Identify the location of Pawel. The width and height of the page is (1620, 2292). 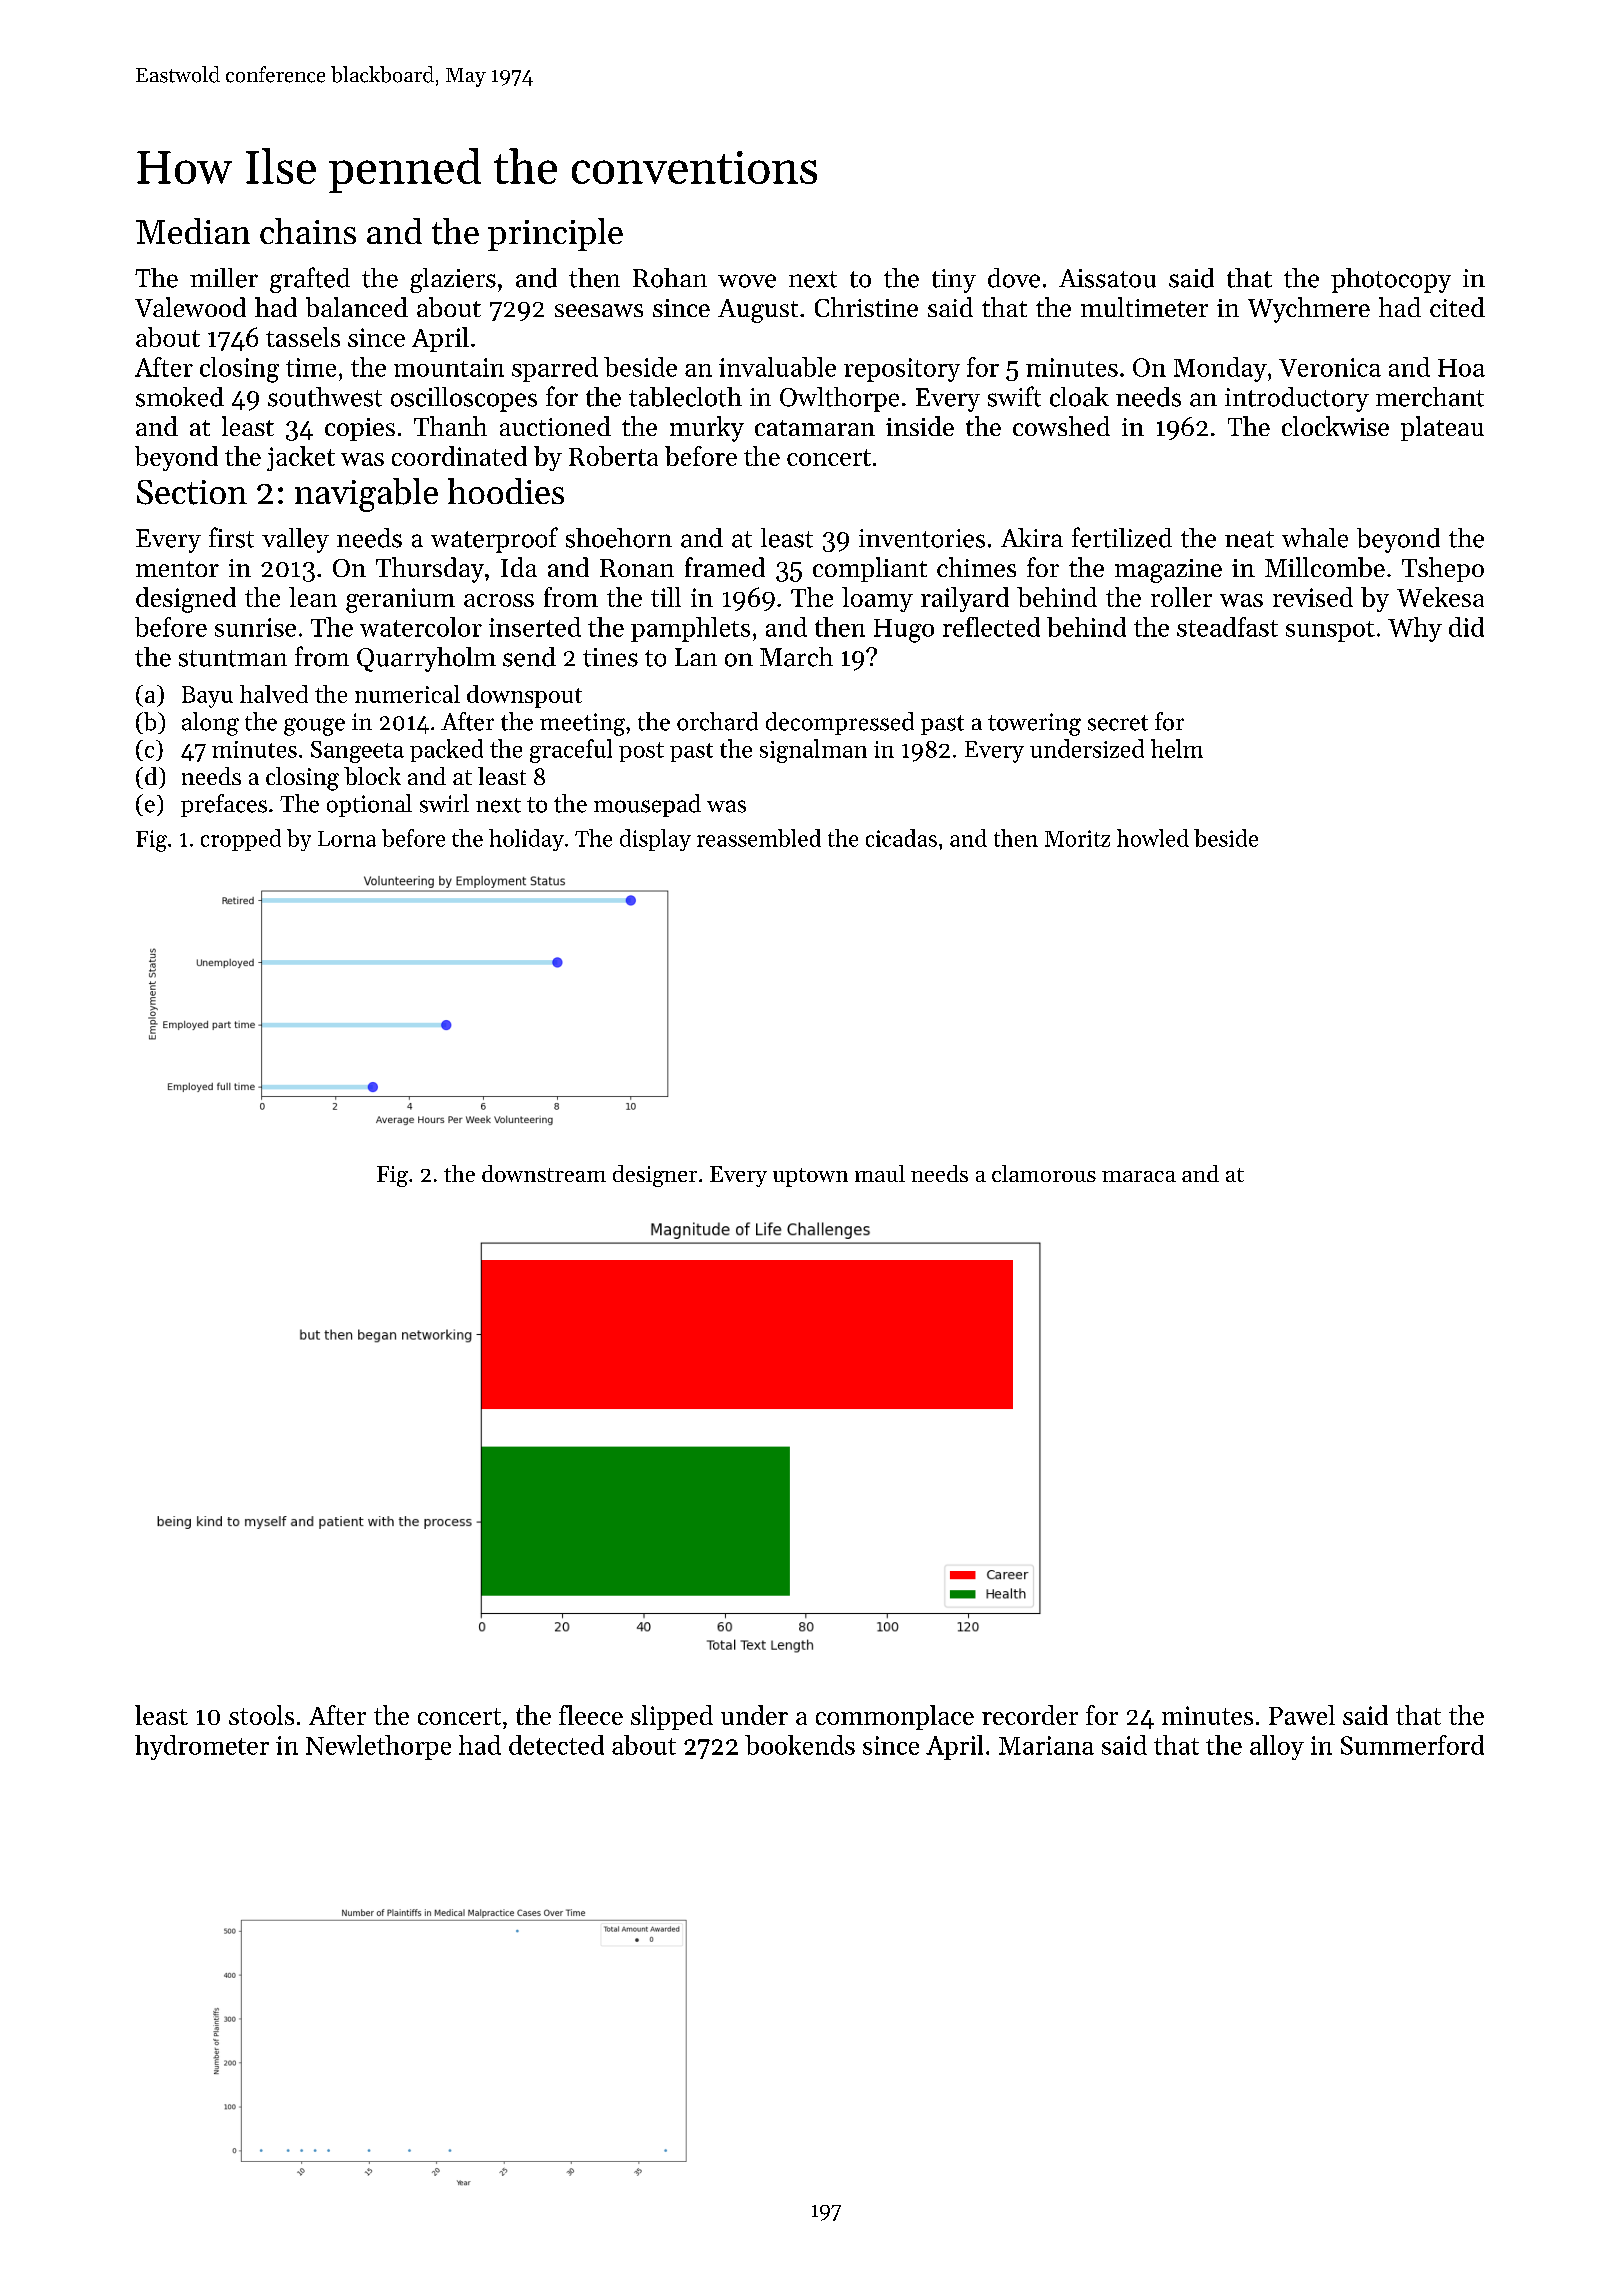
(1302, 1715).
